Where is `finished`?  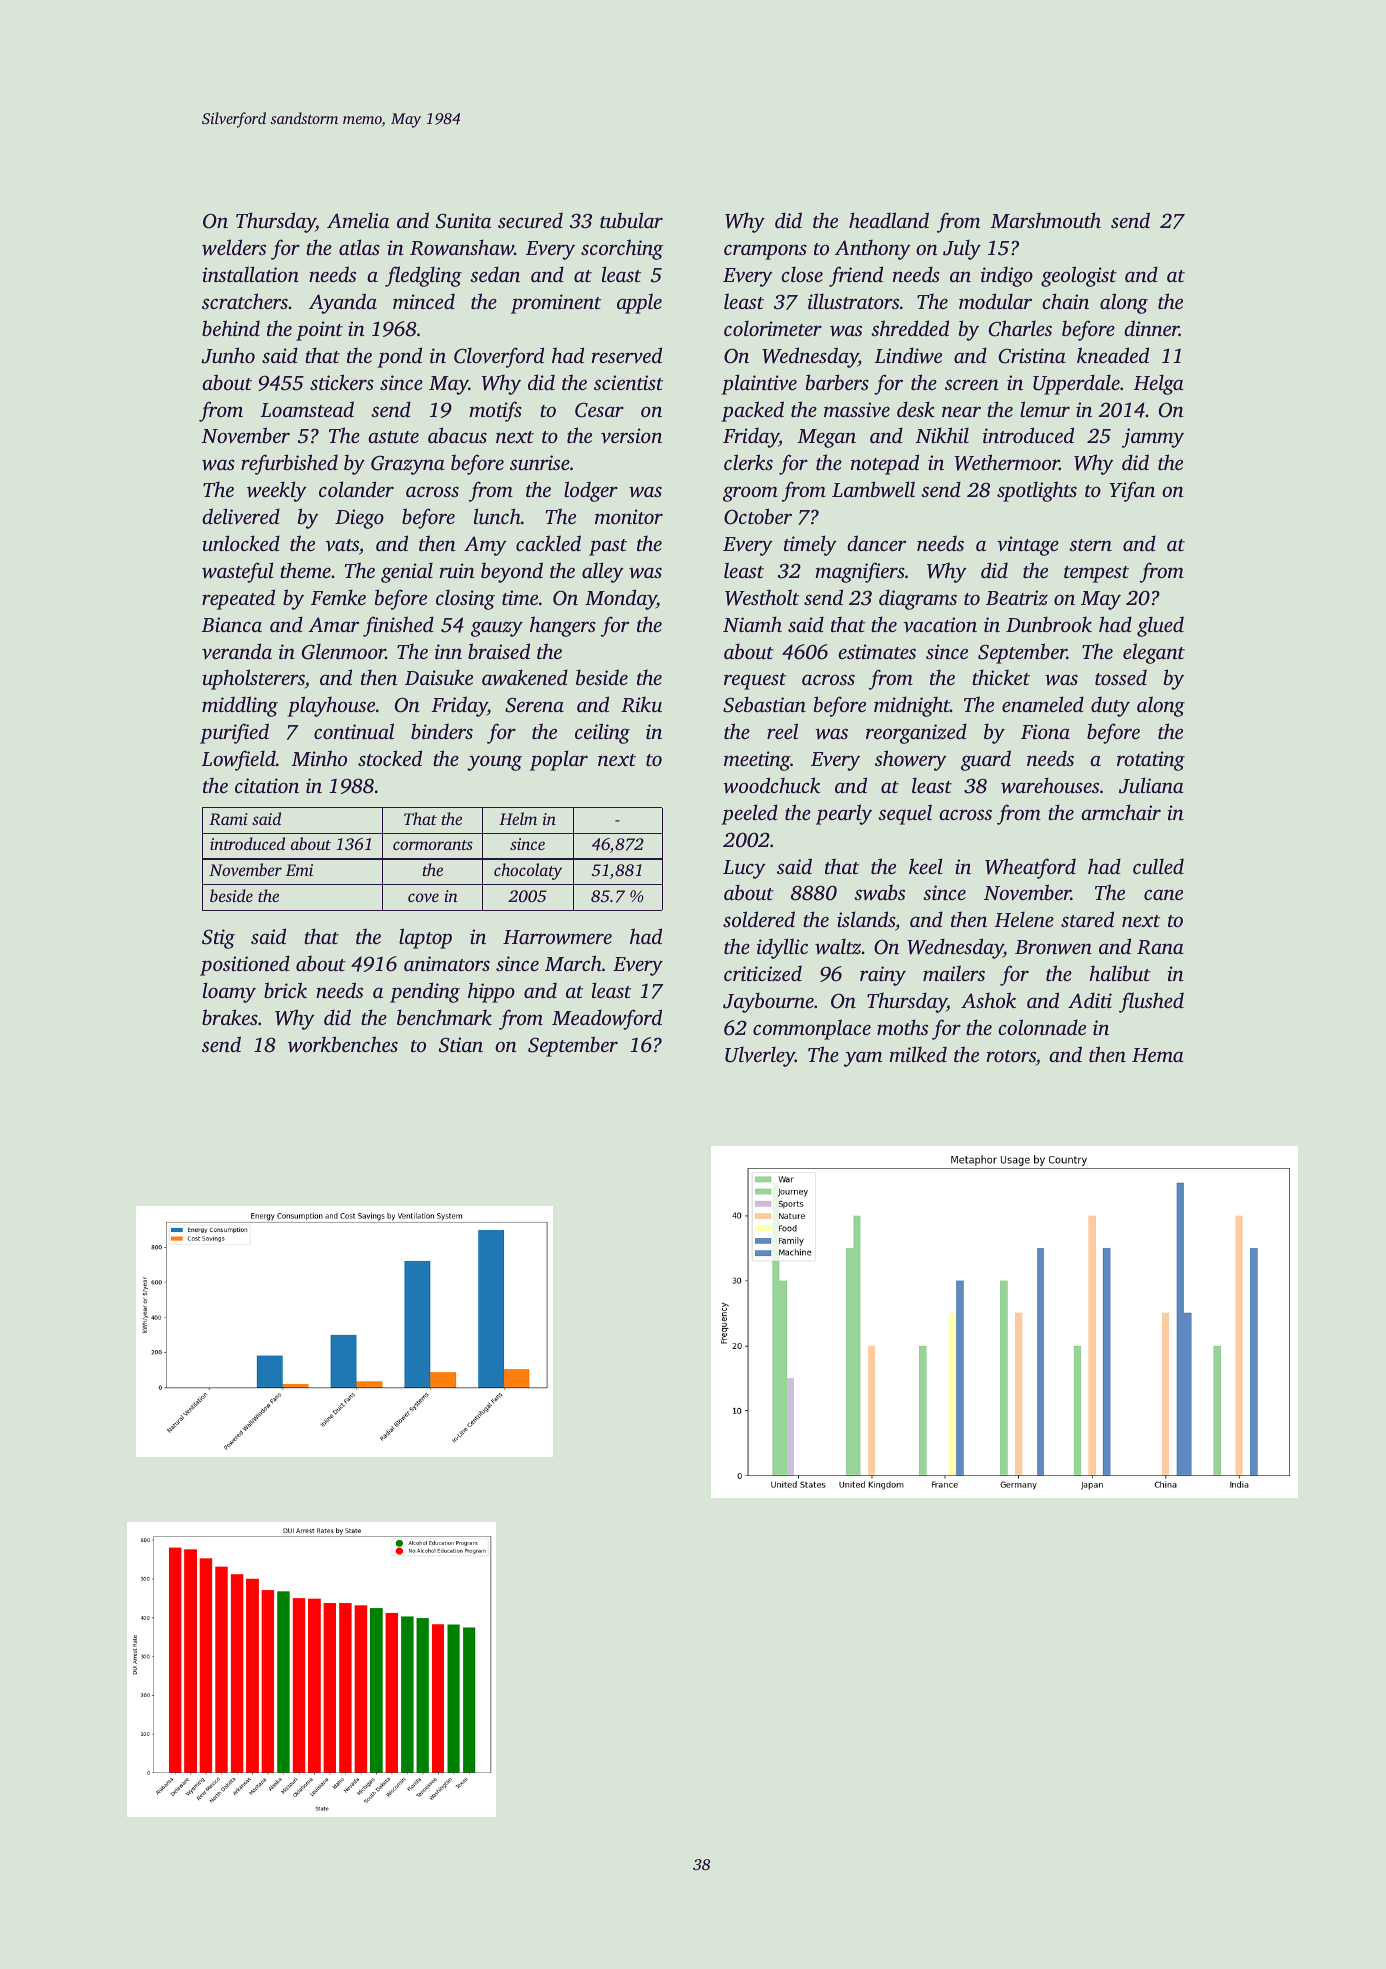
finished is located at coordinates (398, 626).
